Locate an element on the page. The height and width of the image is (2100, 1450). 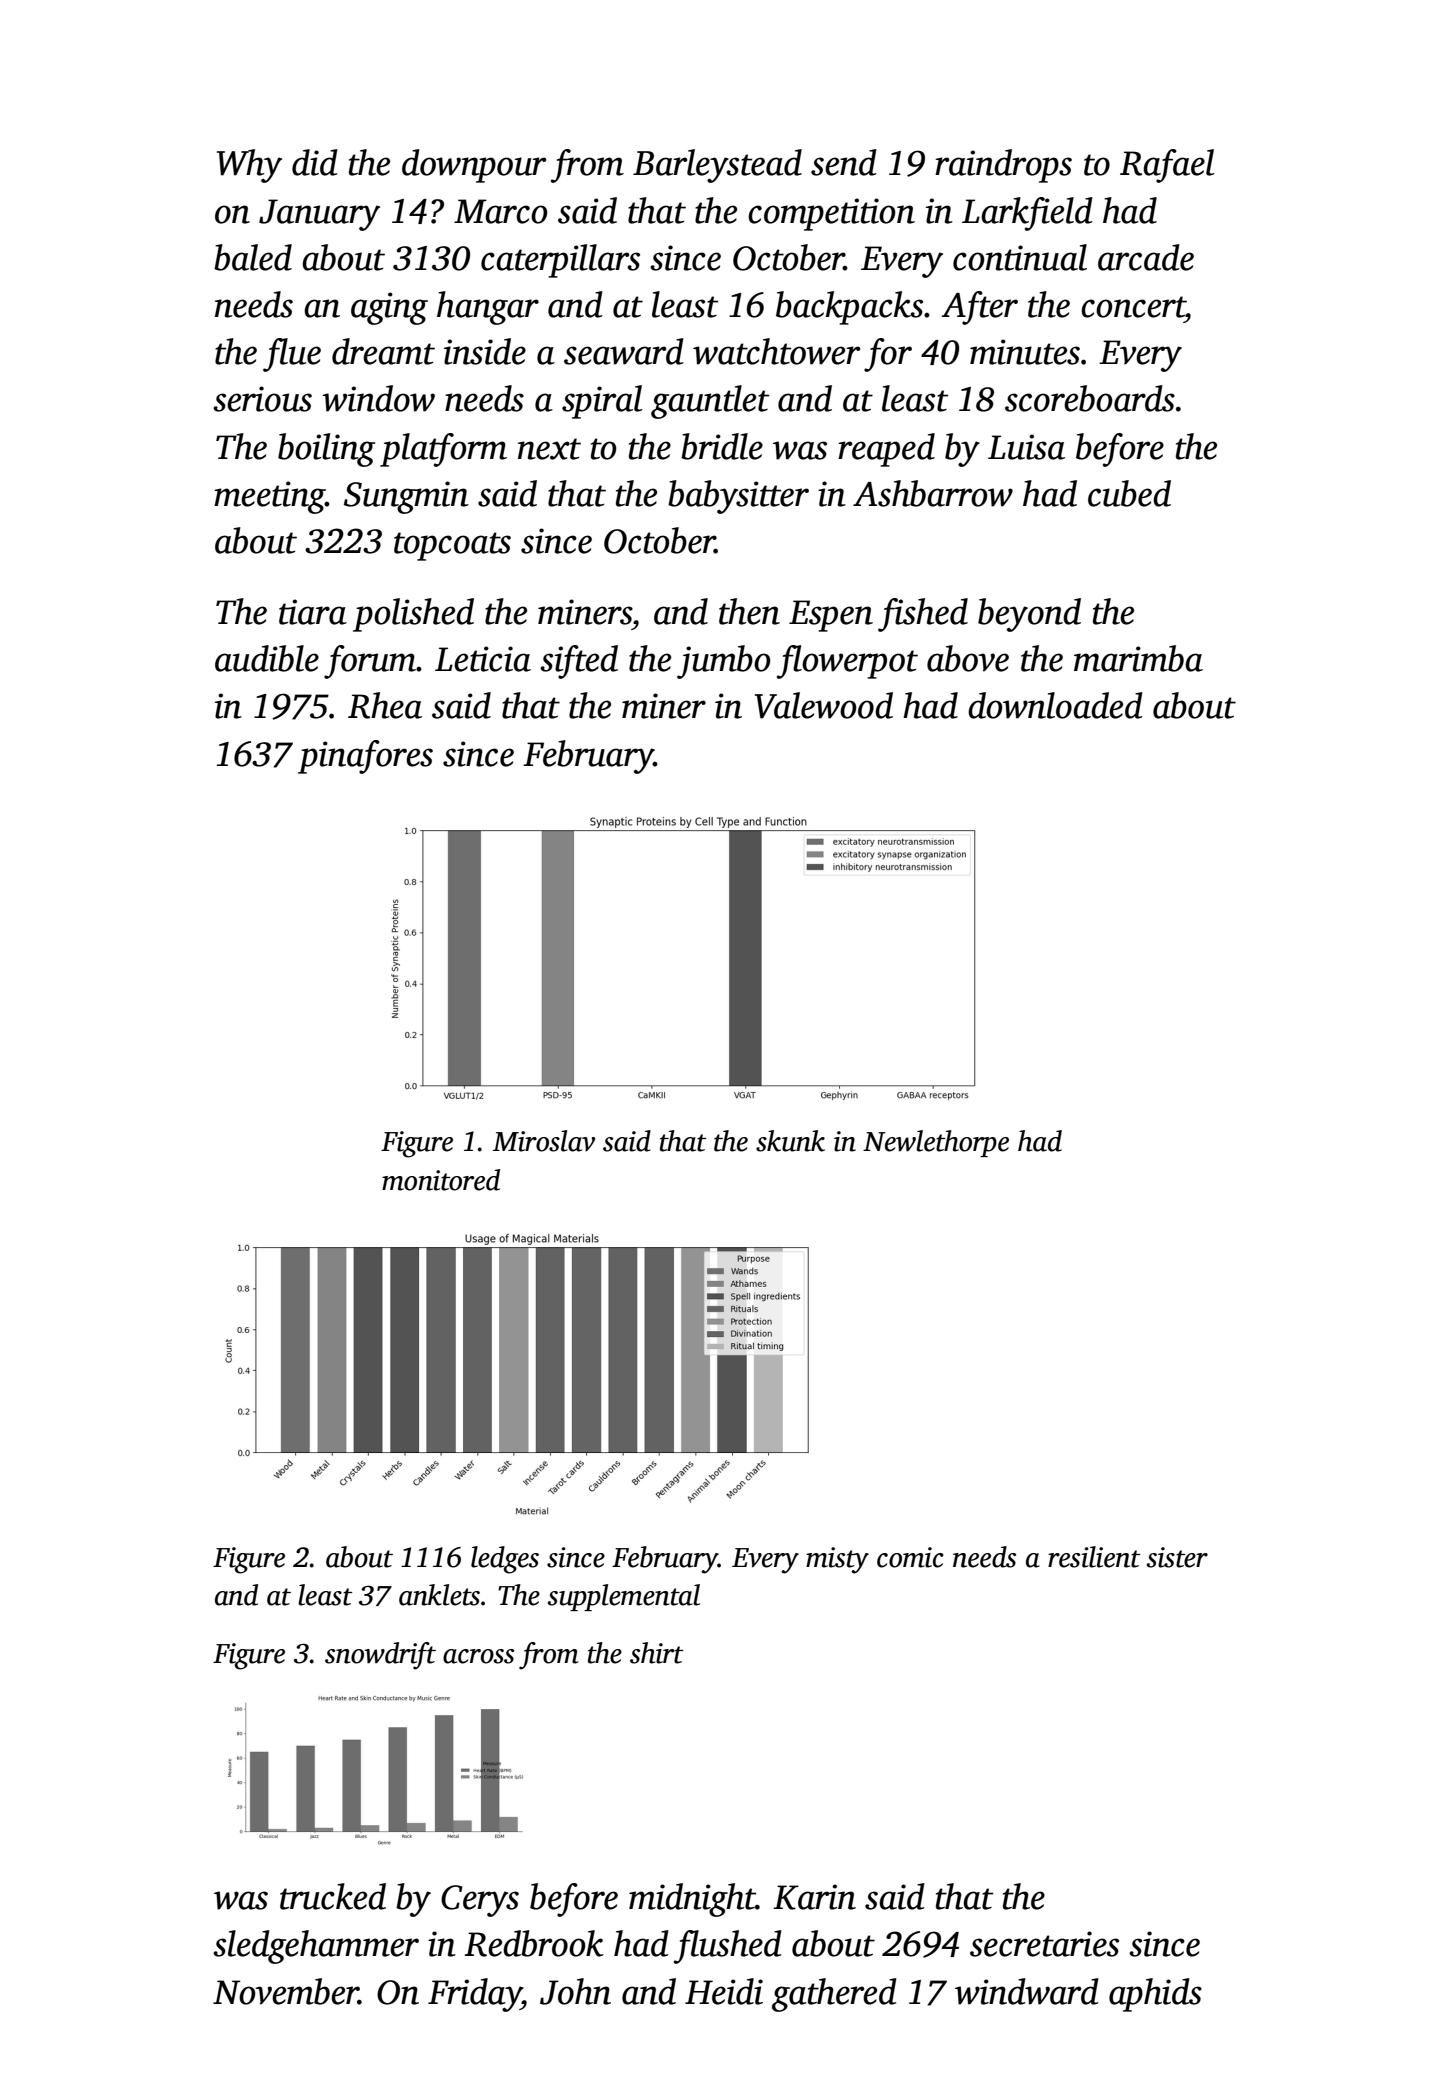
comic is located at coordinates (910, 1557).
